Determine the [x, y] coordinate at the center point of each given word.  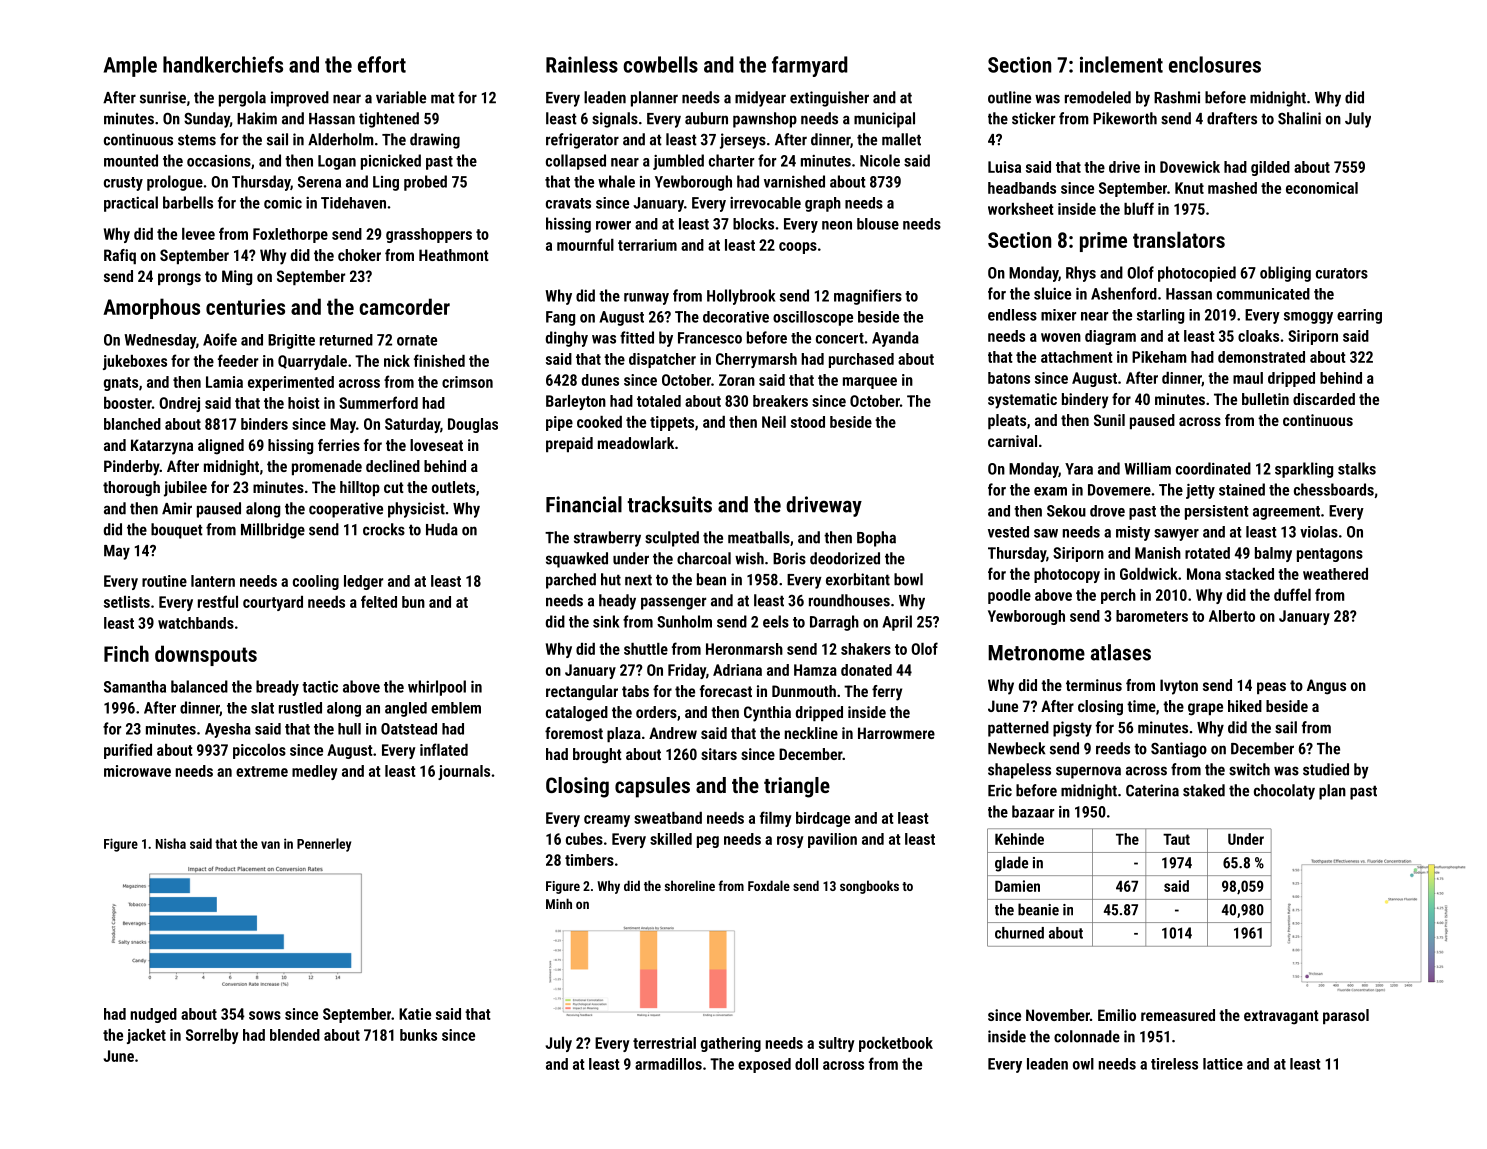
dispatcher [662, 360]
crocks [384, 529]
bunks [418, 1035]
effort [382, 64]
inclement [1121, 64]
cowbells [660, 64]
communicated [1263, 294]
